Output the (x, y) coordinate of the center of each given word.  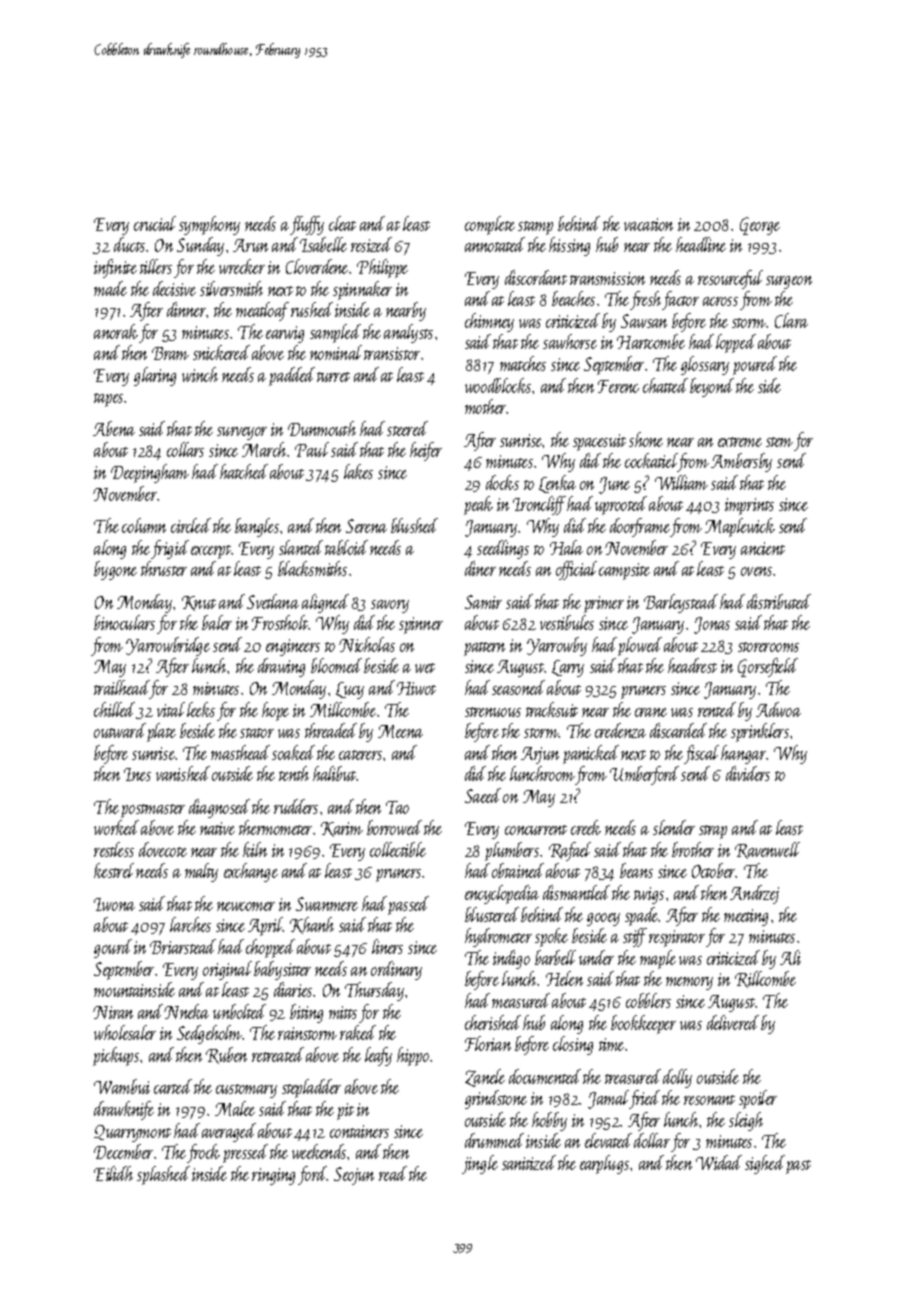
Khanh (312, 925)
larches (190, 924)
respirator (677, 938)
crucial (155, 223)
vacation (648, 224)
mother (486, 406)
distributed (779, 601)
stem (779, 442)
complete (490, 225)
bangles (257, 527)
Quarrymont (132, 1133)
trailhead (122, 687)
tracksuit (552, 709)
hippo (413, 1056)
